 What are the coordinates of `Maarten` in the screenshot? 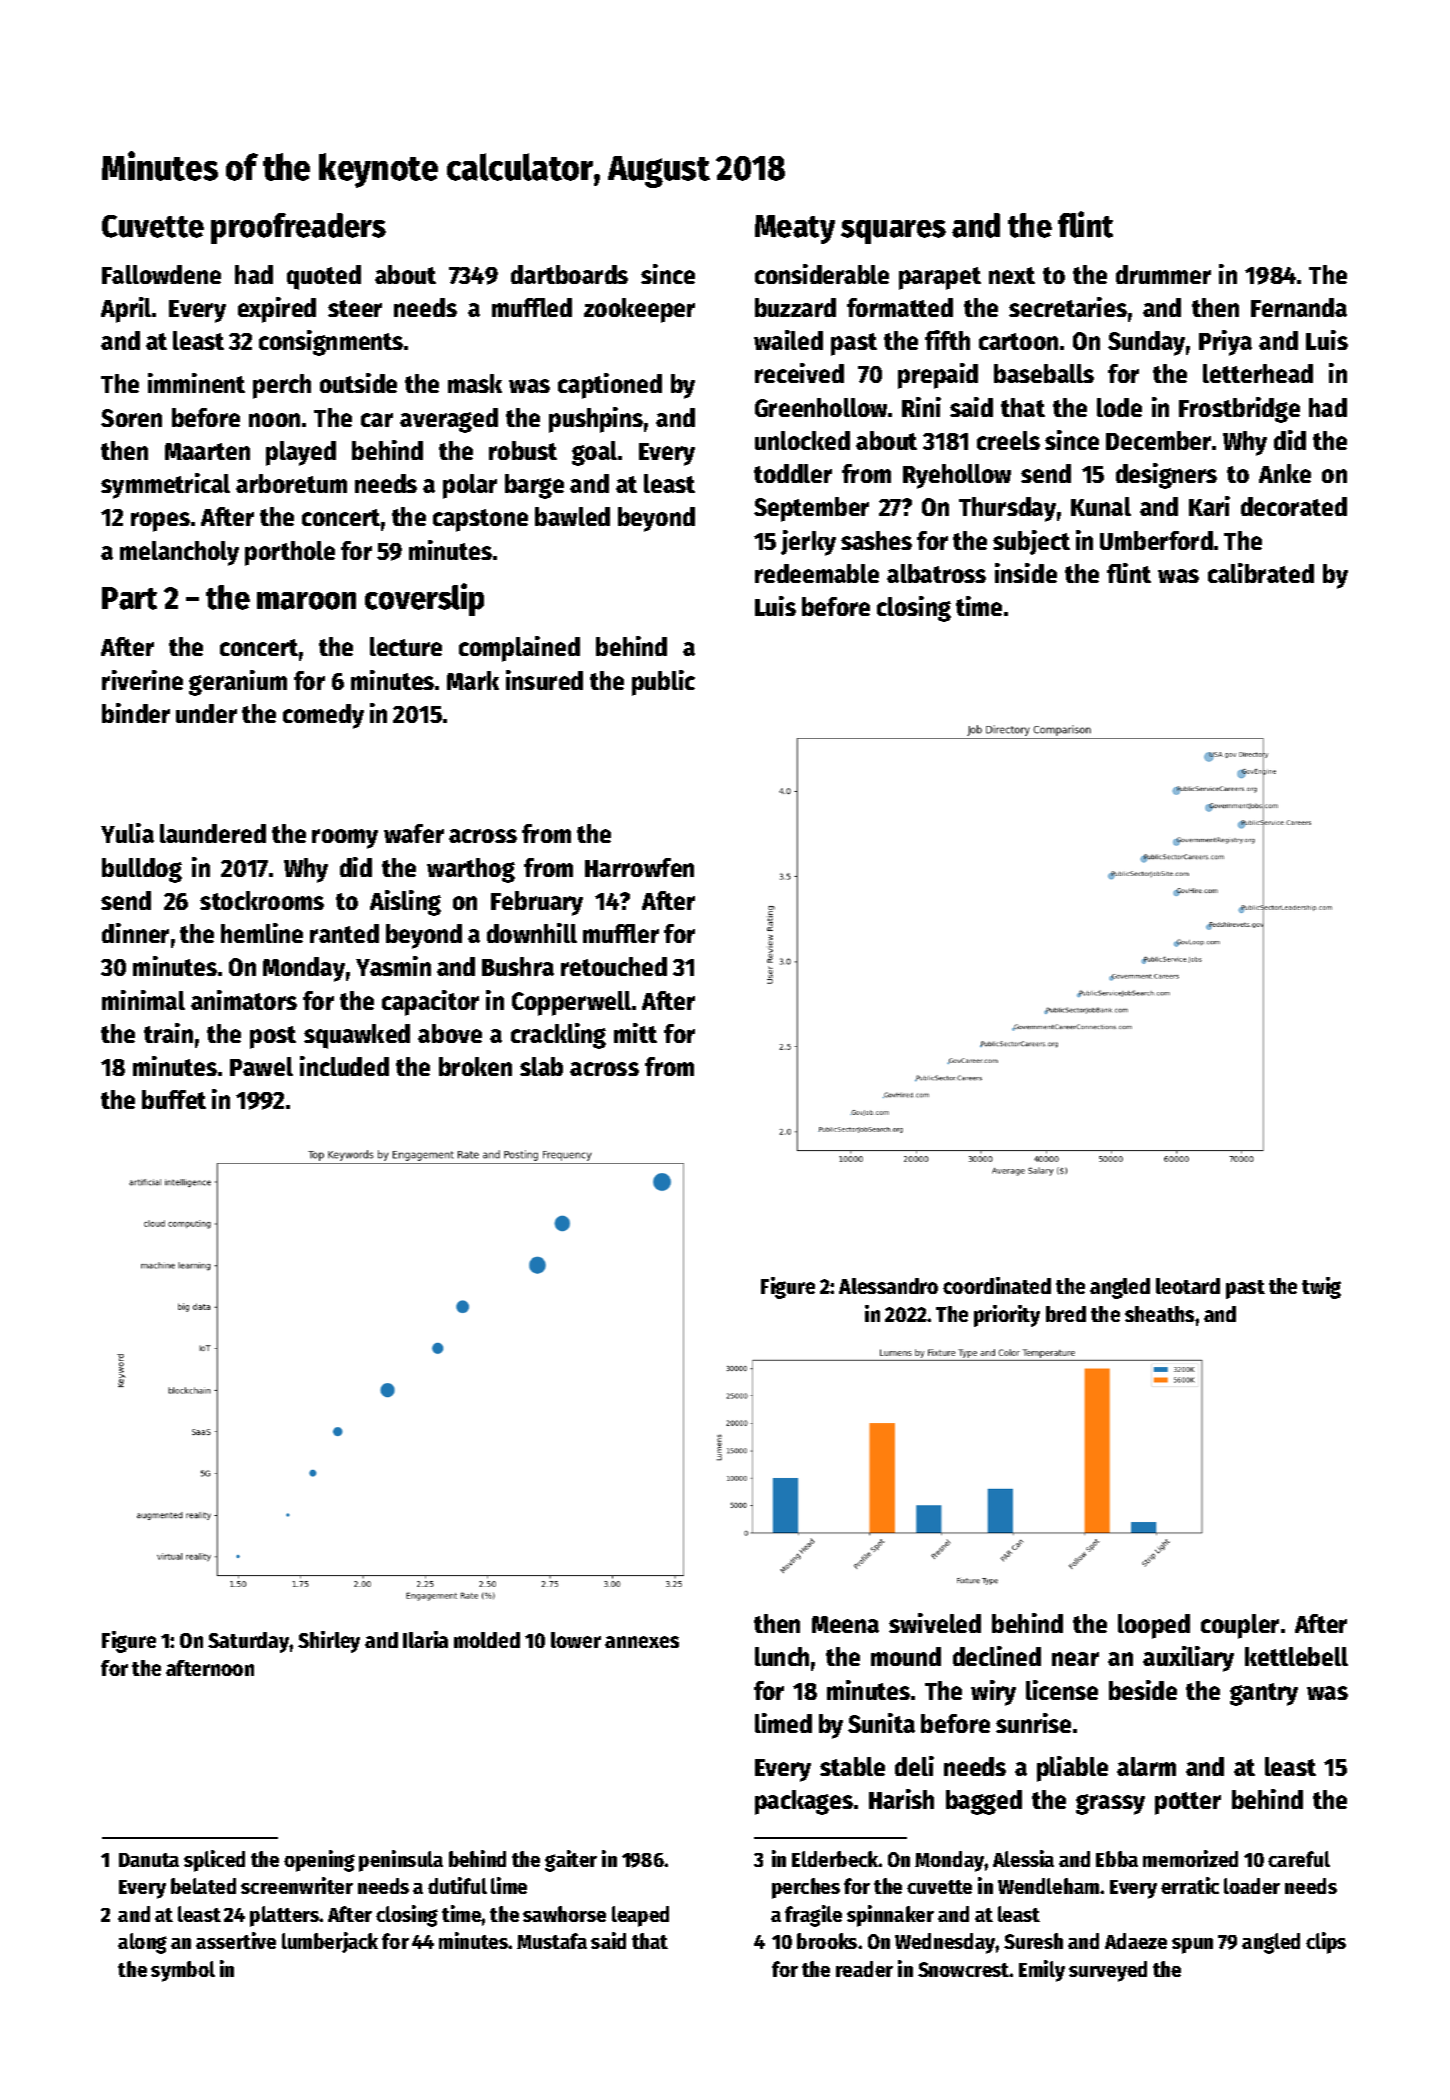 It's located at (207, 451).
